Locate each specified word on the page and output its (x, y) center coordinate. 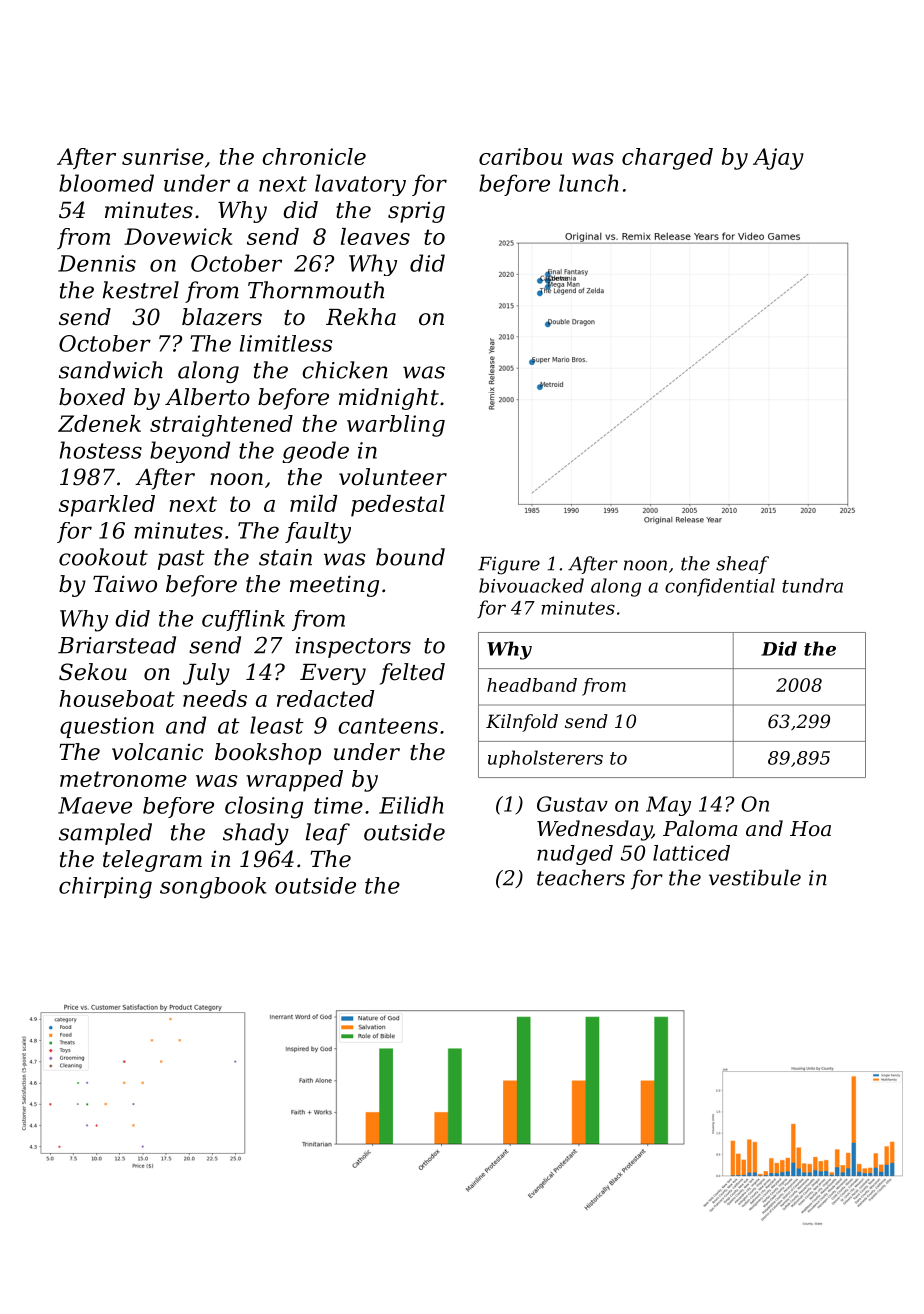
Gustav (572, 804)
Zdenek (99, 423)
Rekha (361, 317)
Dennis (97, 263)
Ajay (778, 159)
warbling (396, 426)
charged (667, 159)
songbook (213, 888)
